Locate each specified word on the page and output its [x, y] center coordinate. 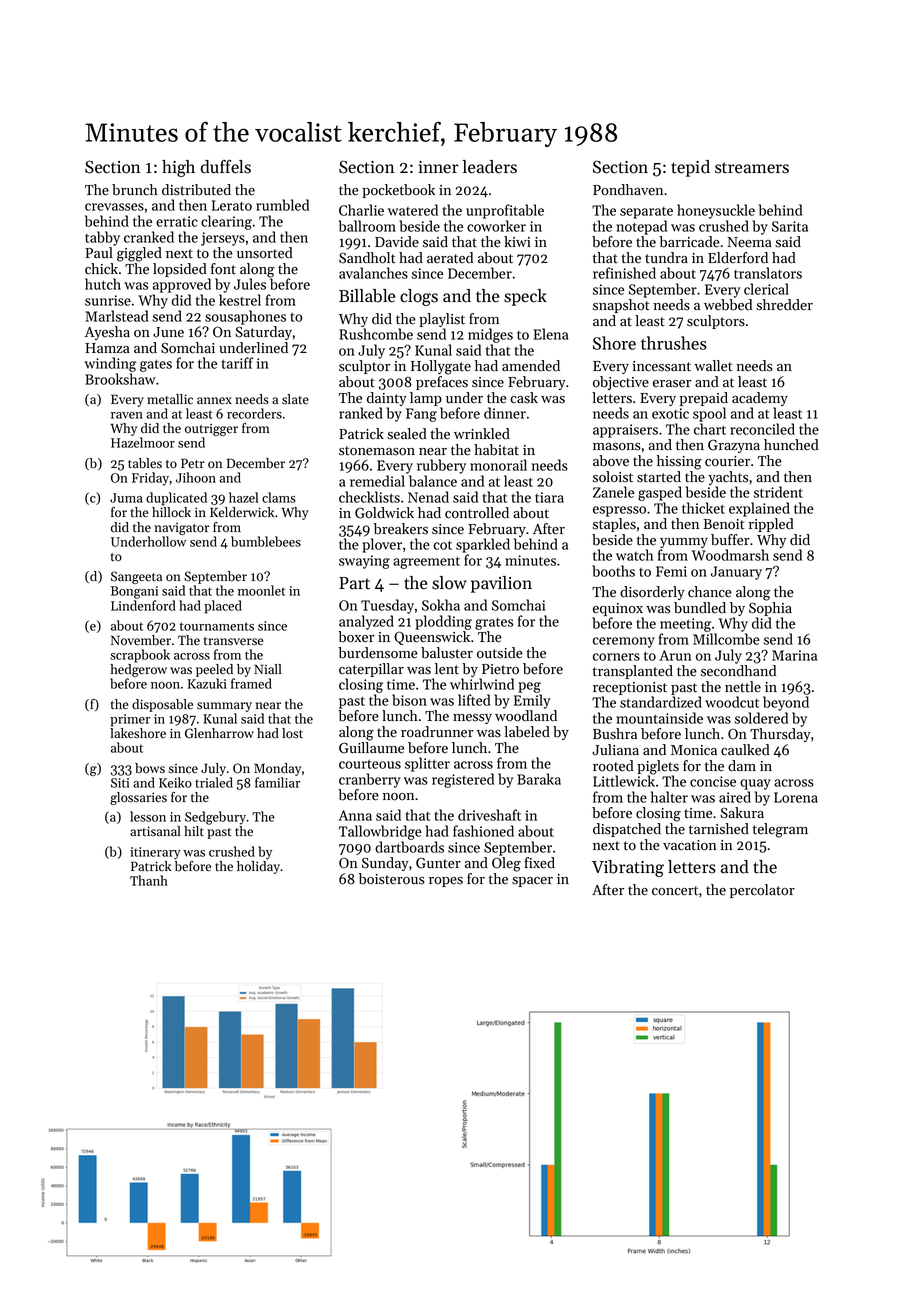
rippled [771, 525]
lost [292, 733]
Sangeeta [136, 577]
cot [442, 545]
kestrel [240, 300]
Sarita [790, 226]
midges [490, 335]
